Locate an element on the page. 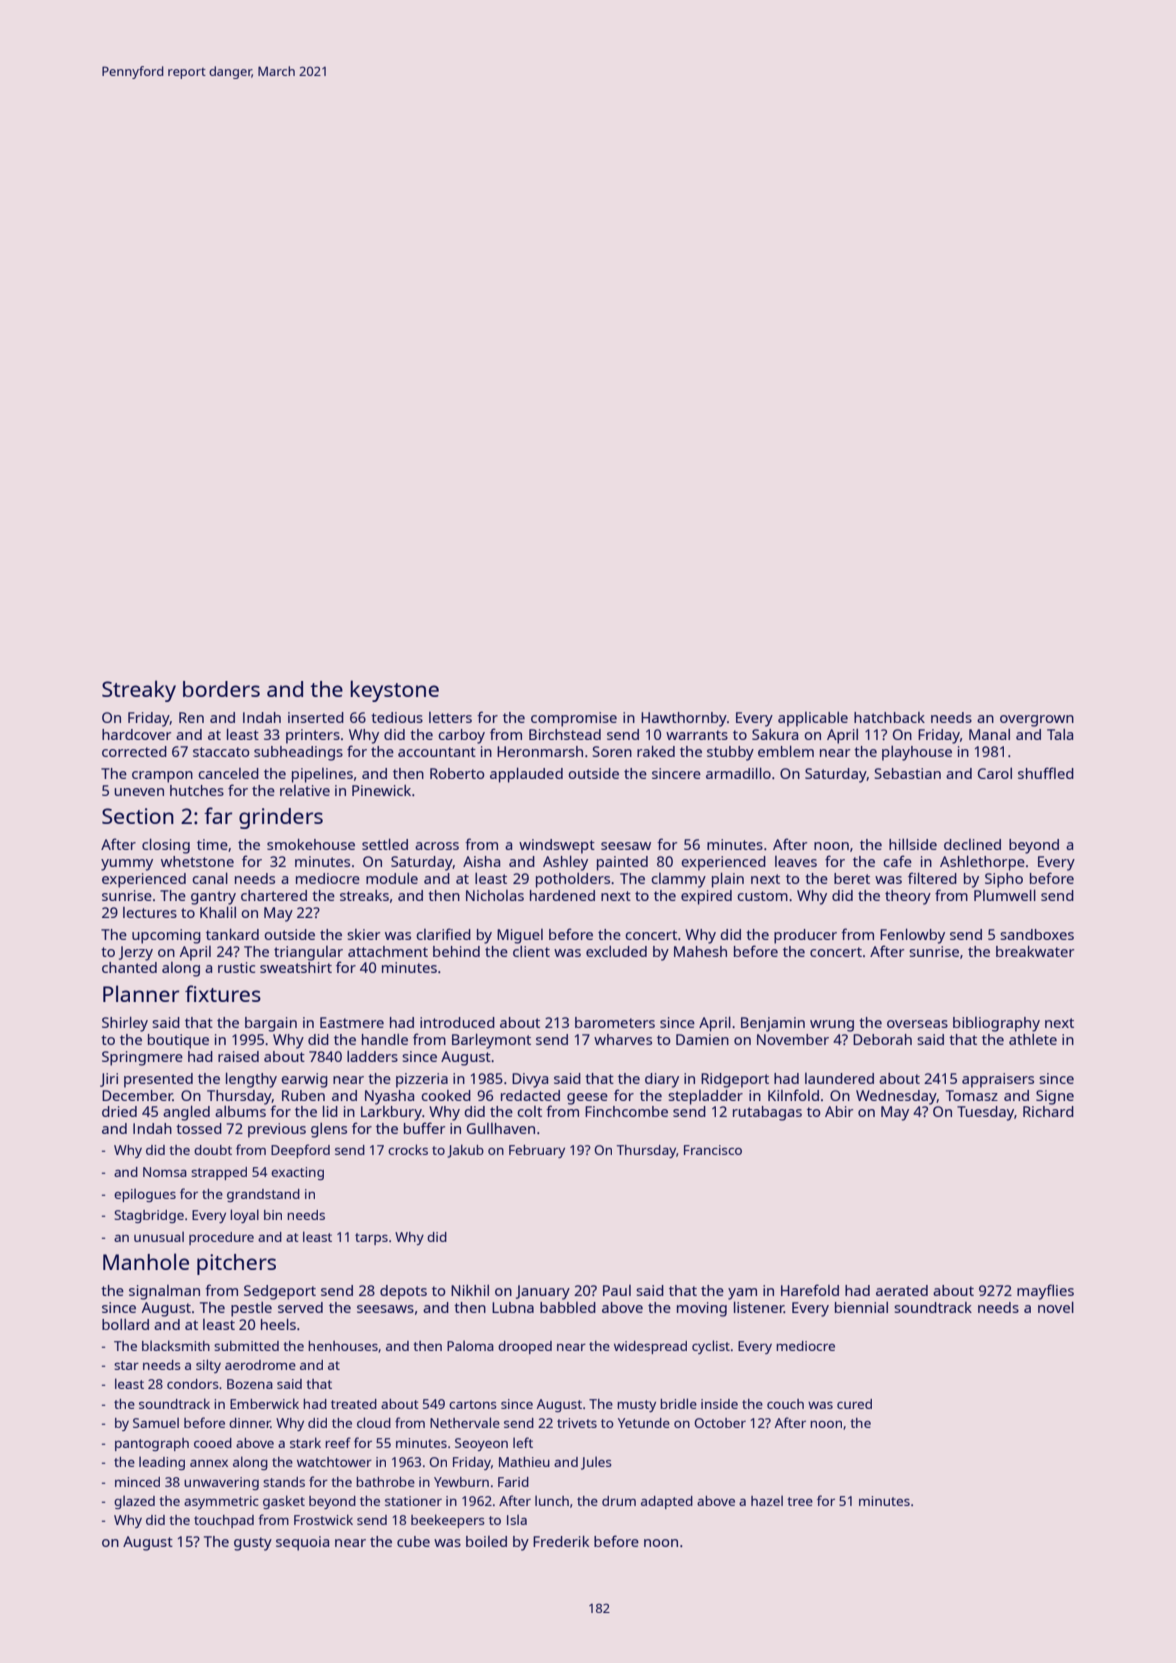 This document has height=1663, width=1176. clarified is located at coordinates (443, 934).
